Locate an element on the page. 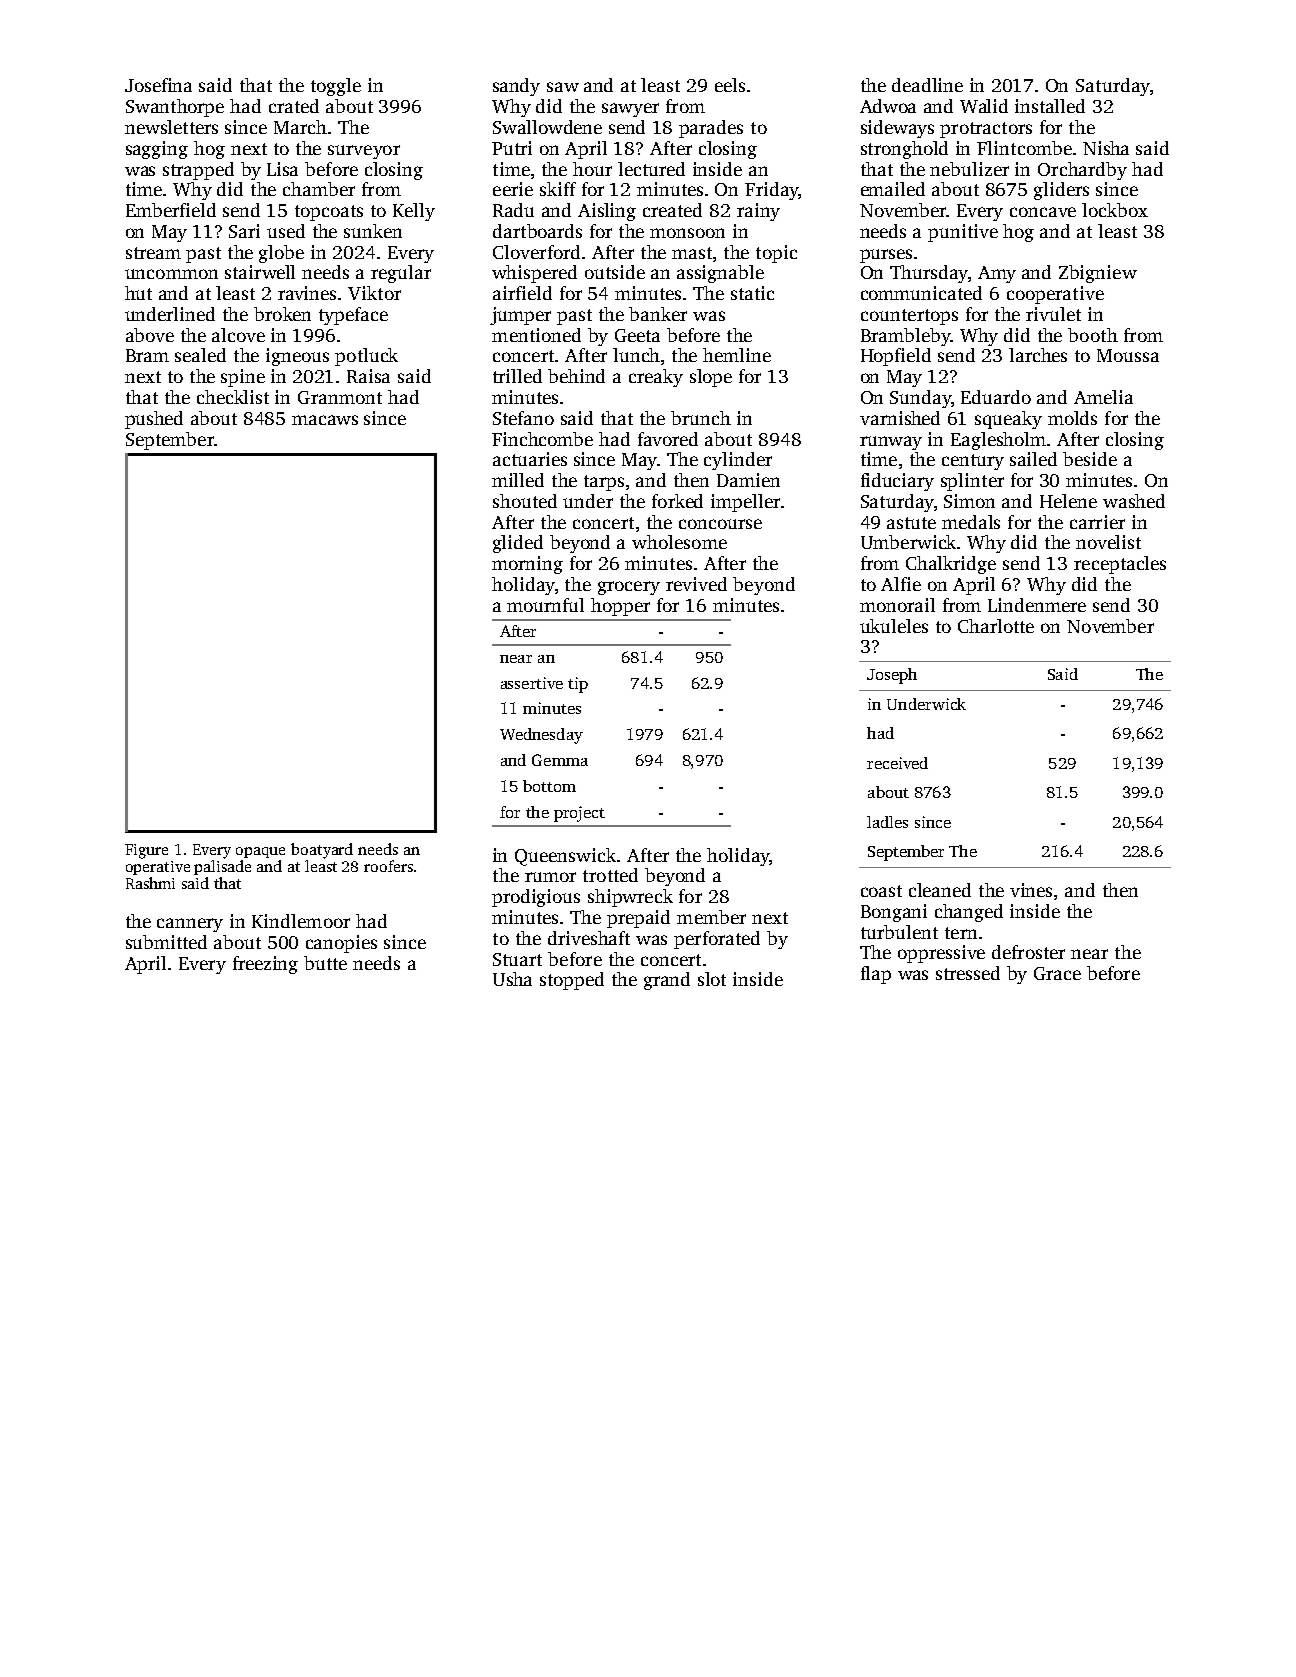 The width and height of the image is (1296, 1677). sawyer is located at coordinates (630, 110).
